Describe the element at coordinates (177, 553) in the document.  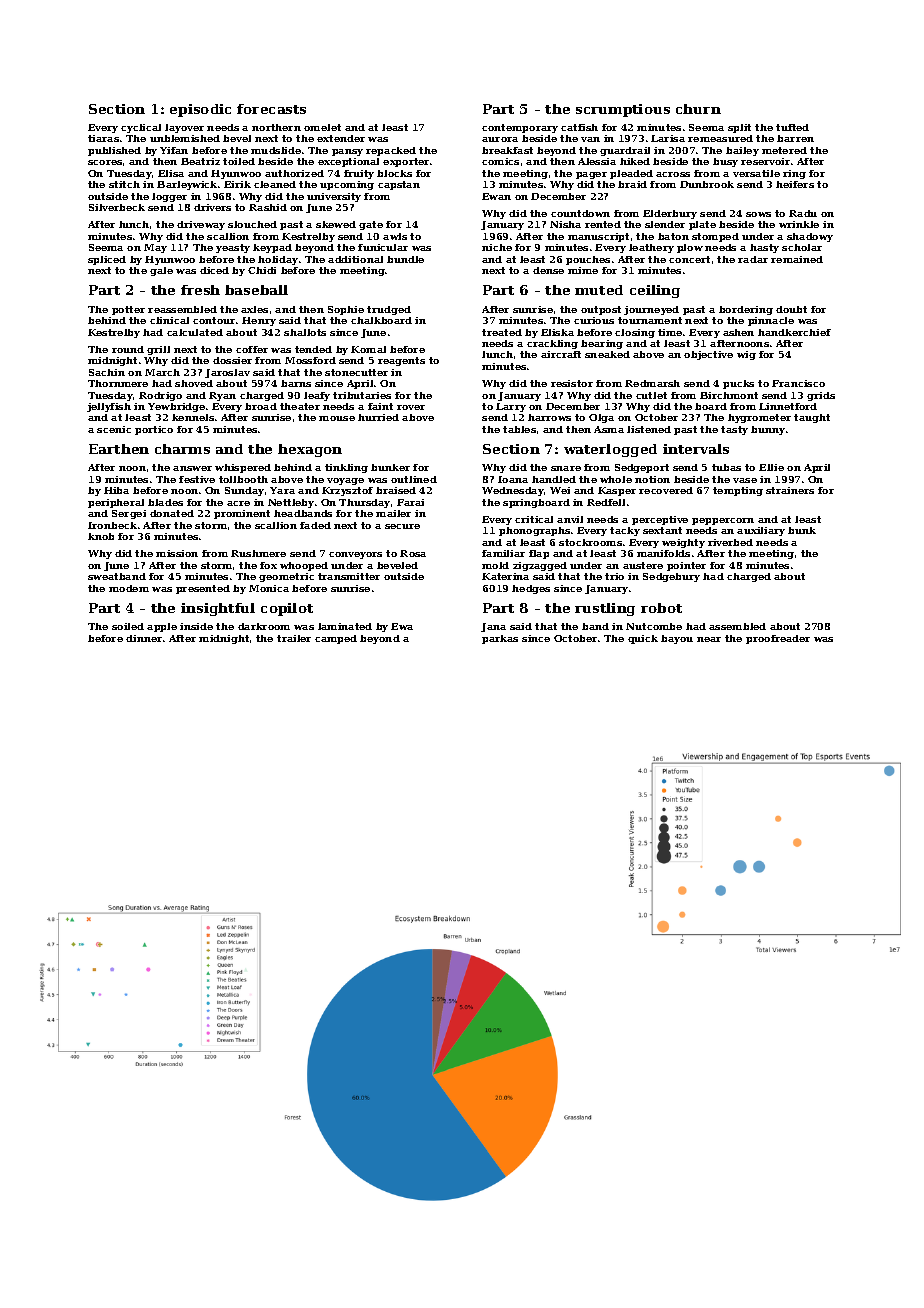
I see `mission` at that location.
